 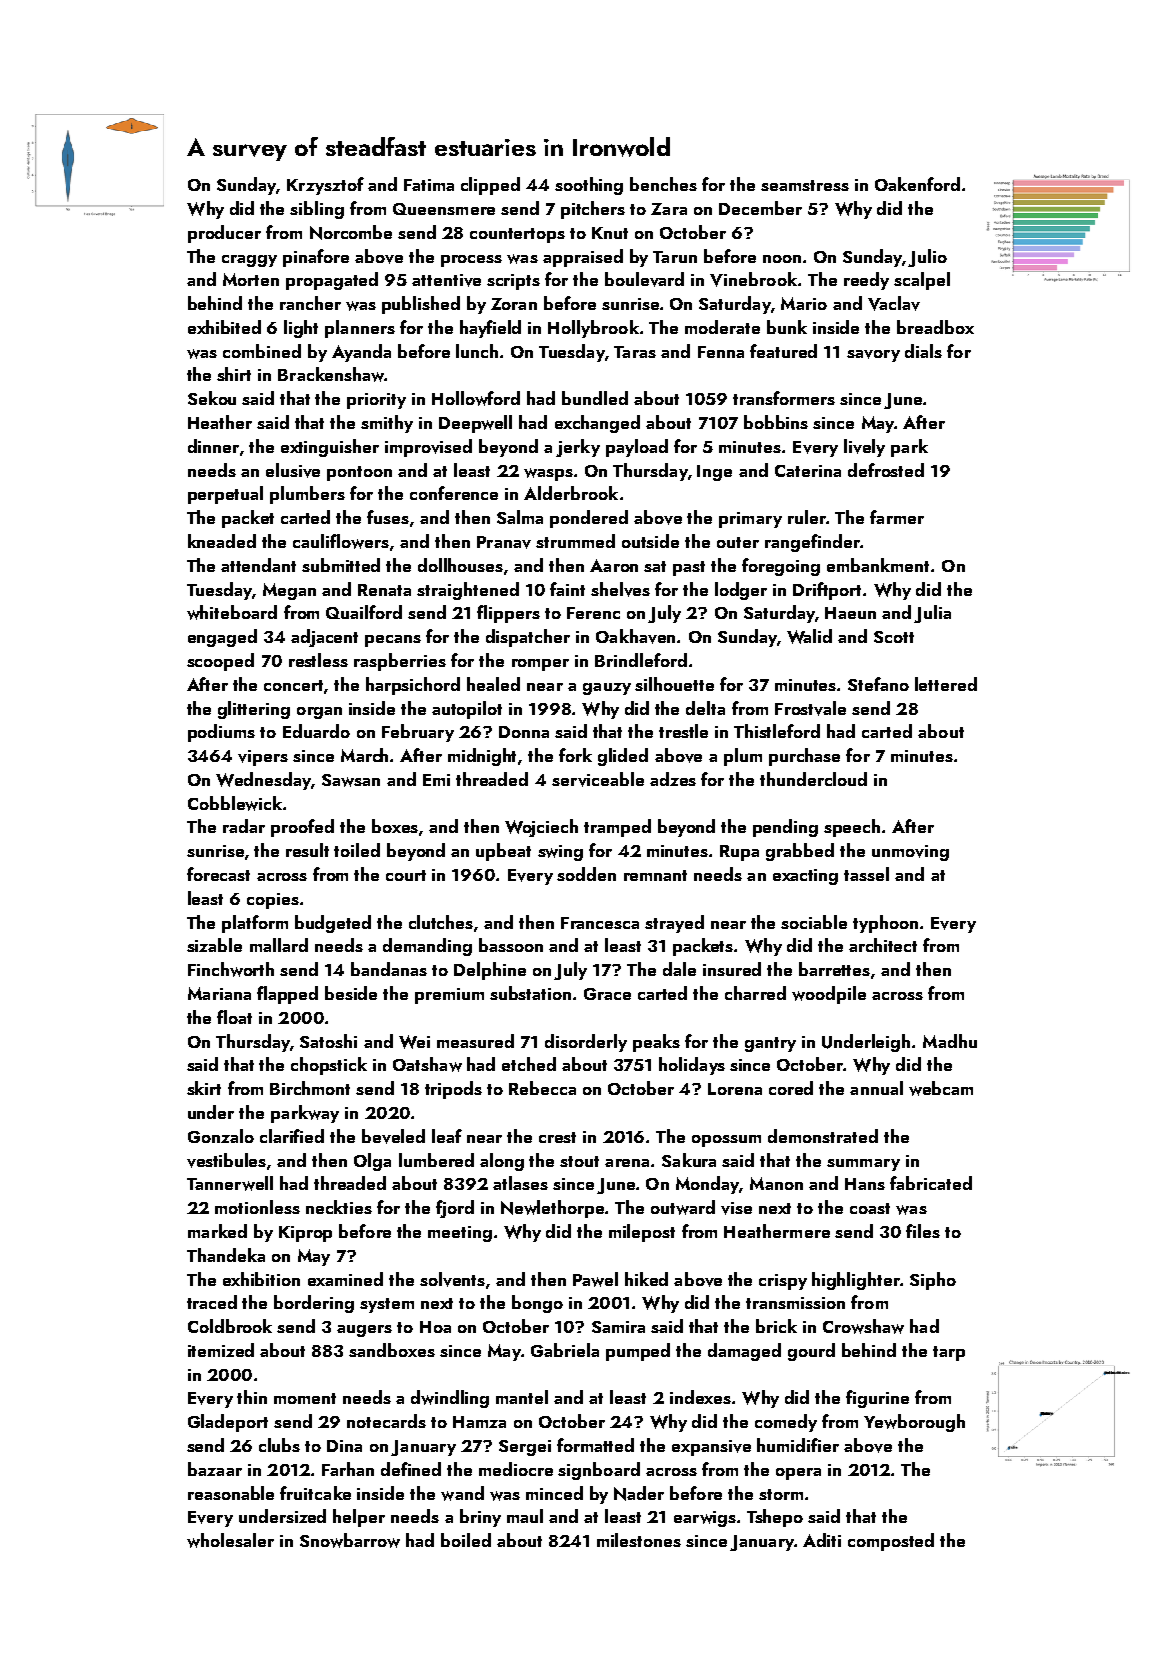 I want to click on unmoving, so click(x=910, y=853).
